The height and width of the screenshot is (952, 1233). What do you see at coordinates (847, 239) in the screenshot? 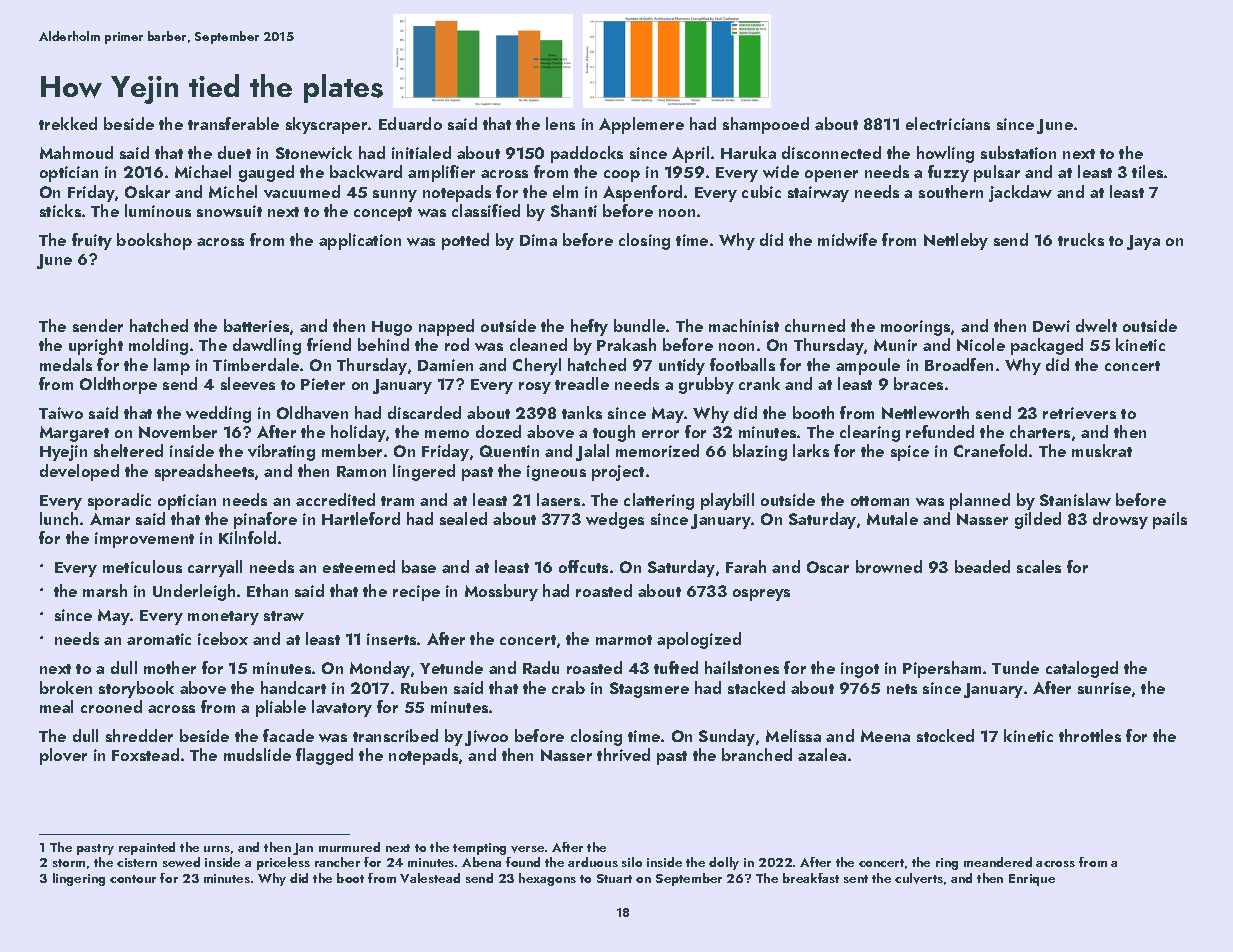
I see `midwife` at bounding box center [847, 239].
